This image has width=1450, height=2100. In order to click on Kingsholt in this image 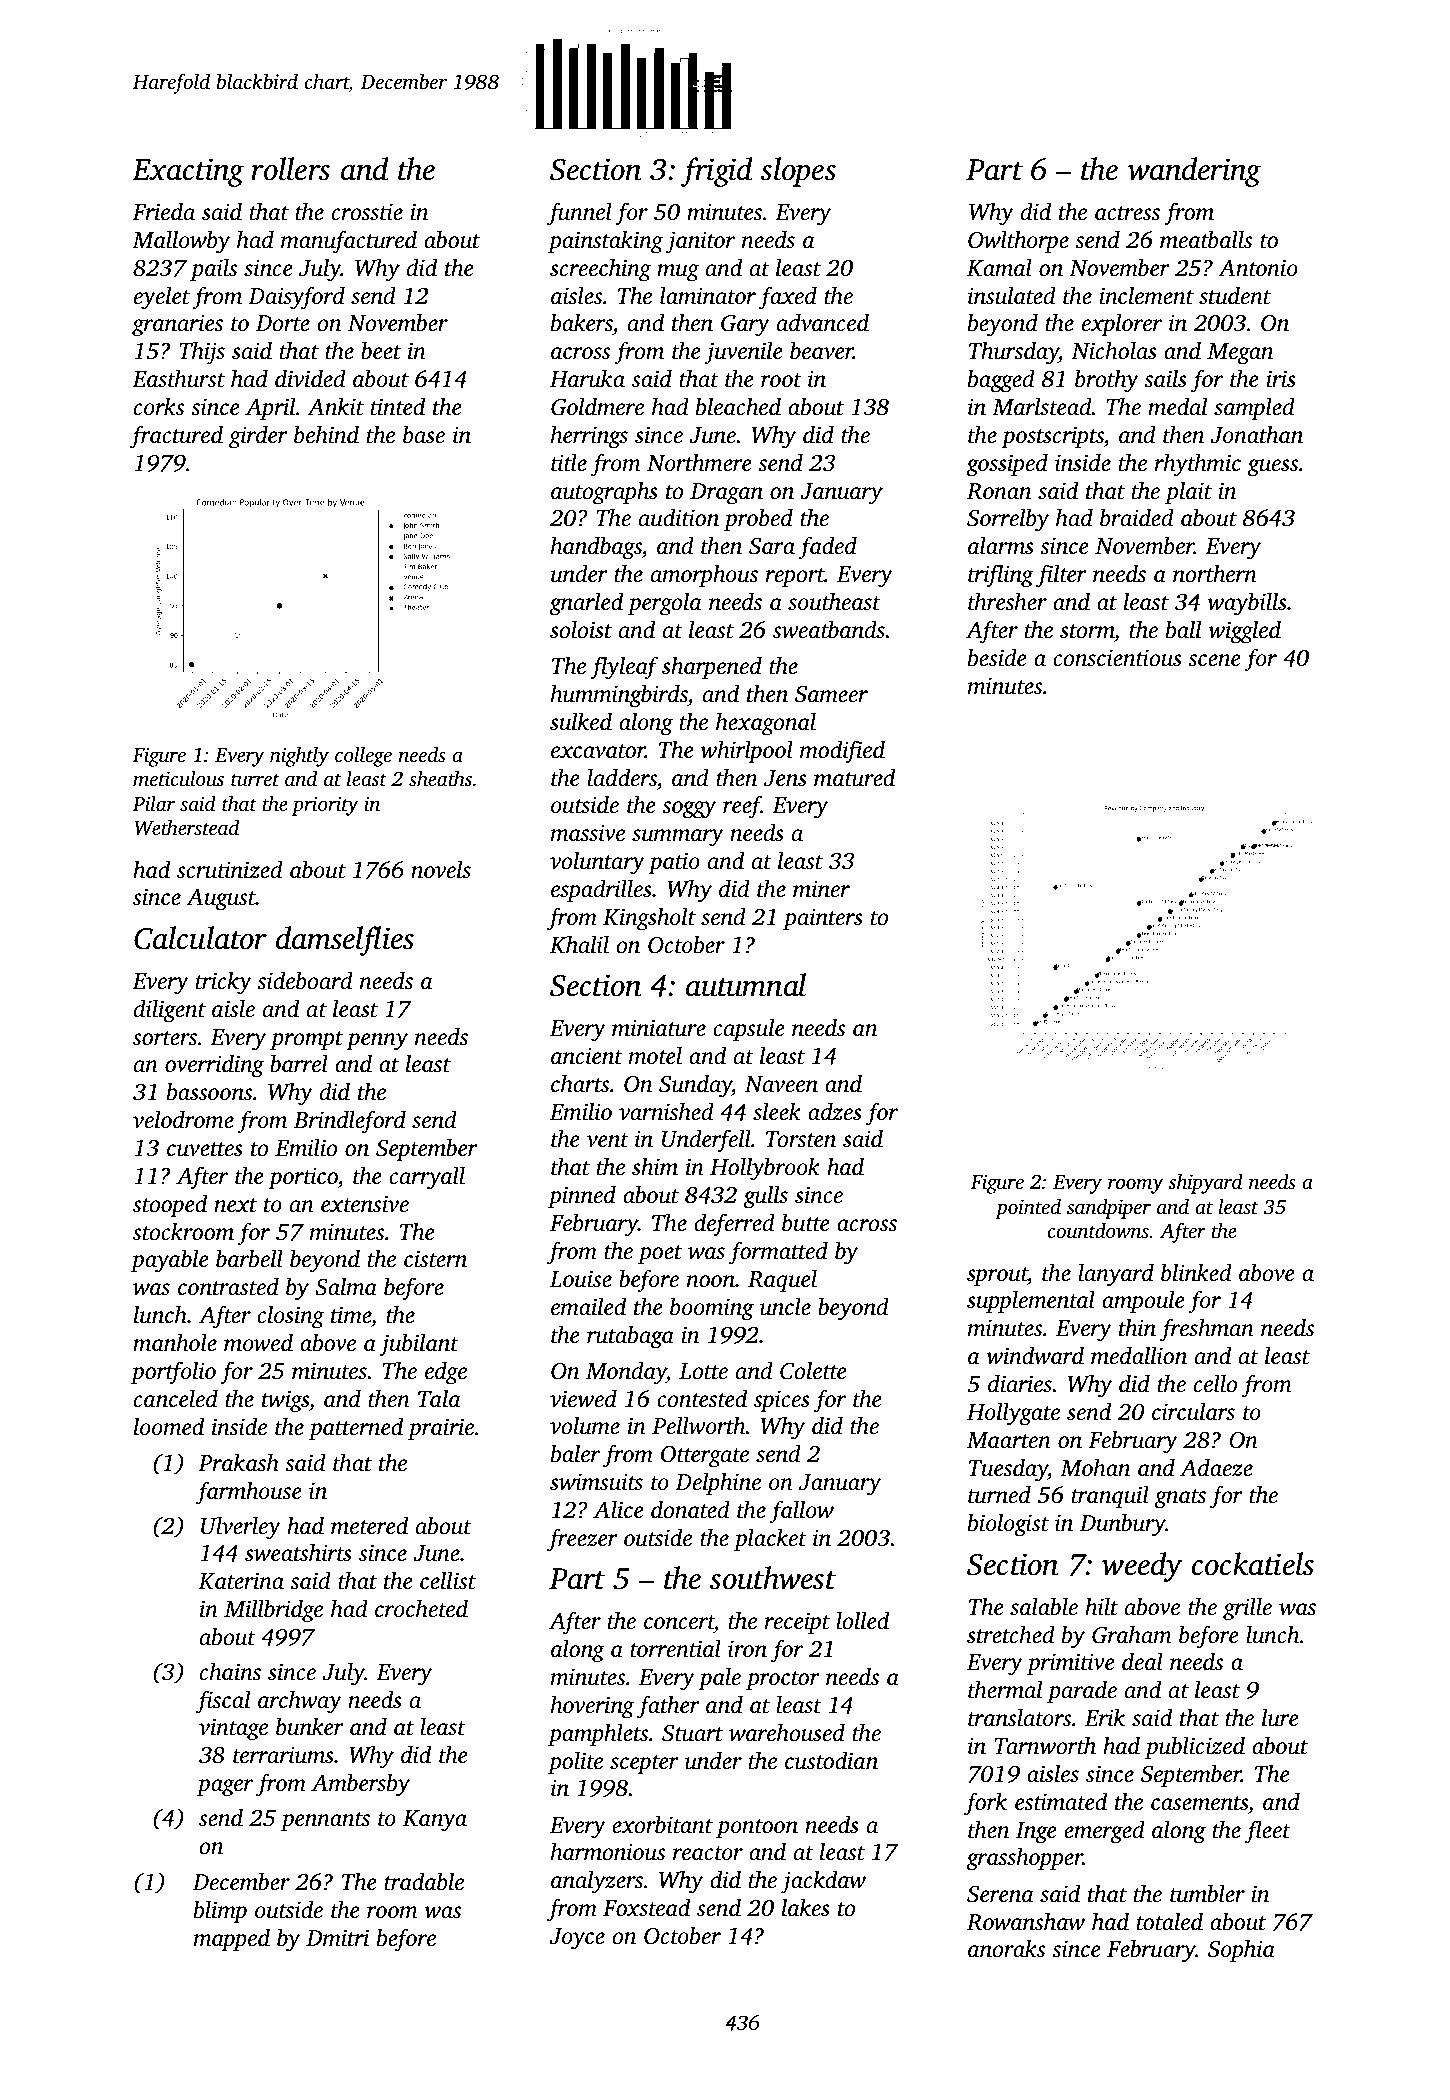, I will do `click(649, 919)`.
